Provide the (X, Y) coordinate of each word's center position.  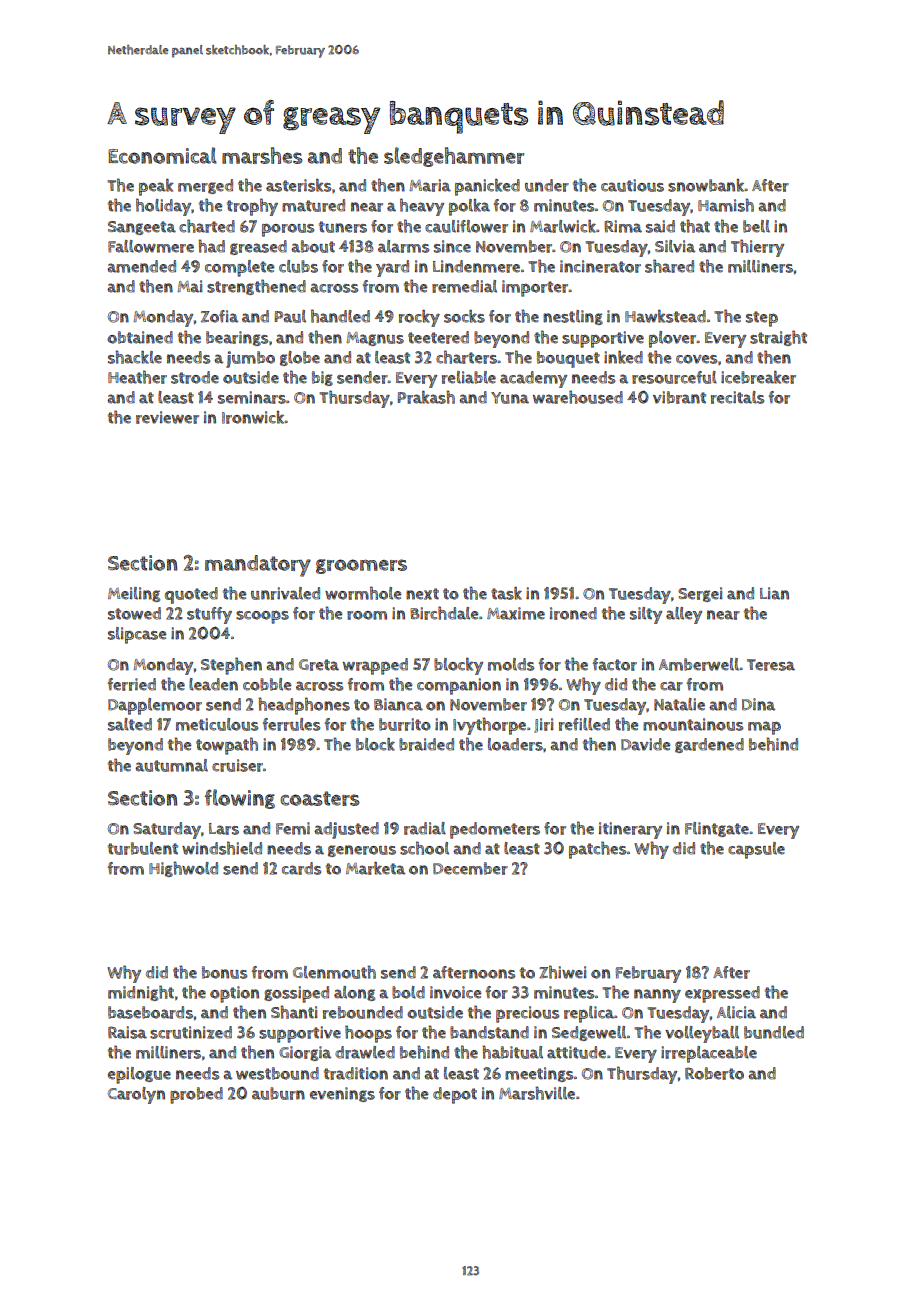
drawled (365, 1052)
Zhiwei (563, 972)
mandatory (258, 566)
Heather (137, 377)
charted (207, 226)
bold (408, 992)
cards (301, 868)
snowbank (706, 185)
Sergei (700, 594)
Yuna (510, 398)
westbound (277, 1073)
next (422, 594)
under (547, 185)
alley (684, 615)
